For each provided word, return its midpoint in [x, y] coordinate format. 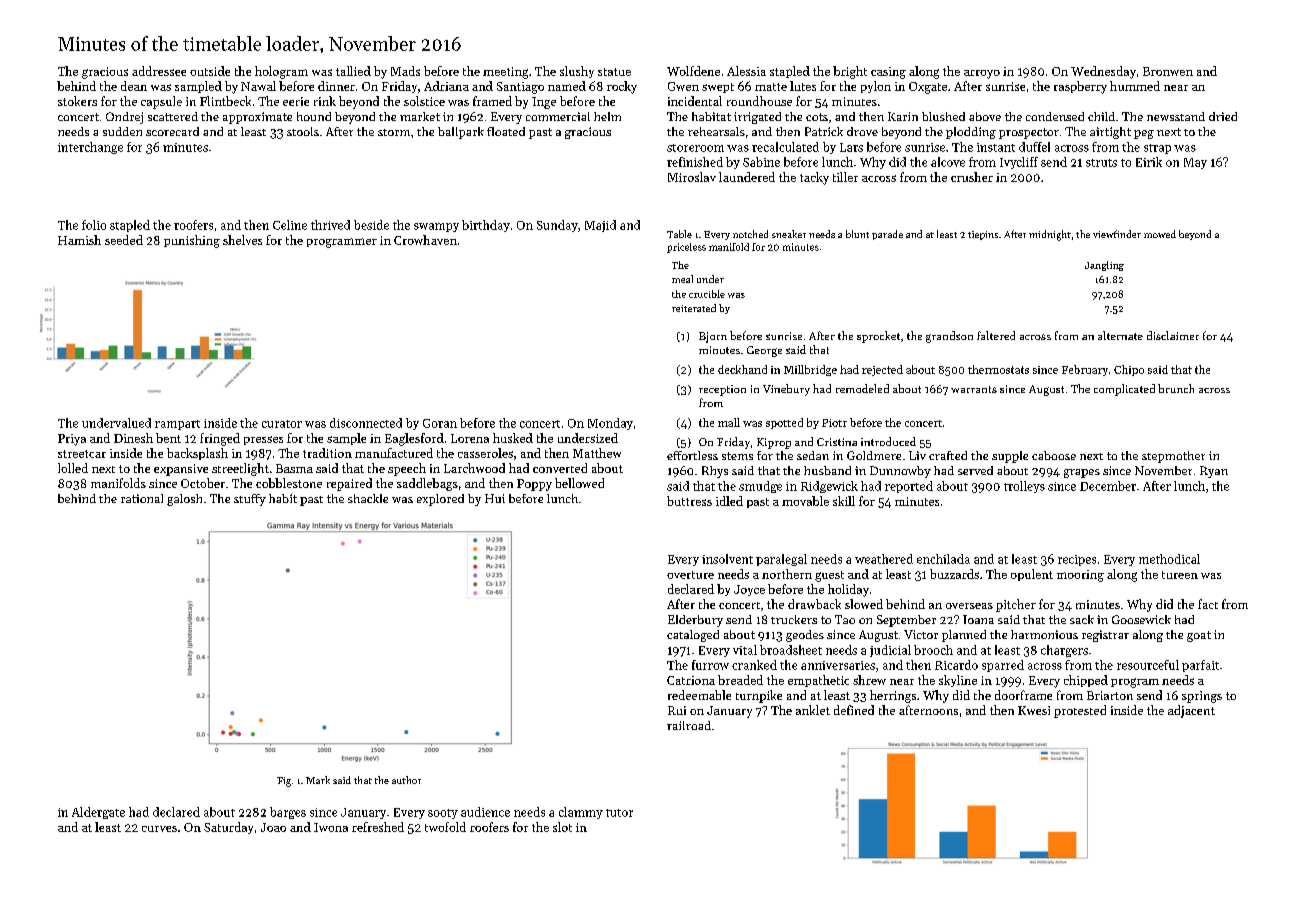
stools [303, 131]
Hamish [79, 240]
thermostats [998, 369]
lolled [73, 468]
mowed [1160, 234]
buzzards [954, 574]
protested [1080, 711]
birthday [486, 226]
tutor [619, 813]
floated [506, 131]
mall [729, 422]
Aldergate [98, 813]
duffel [1034, 147]
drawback [814, 604]
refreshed [378, 827]
